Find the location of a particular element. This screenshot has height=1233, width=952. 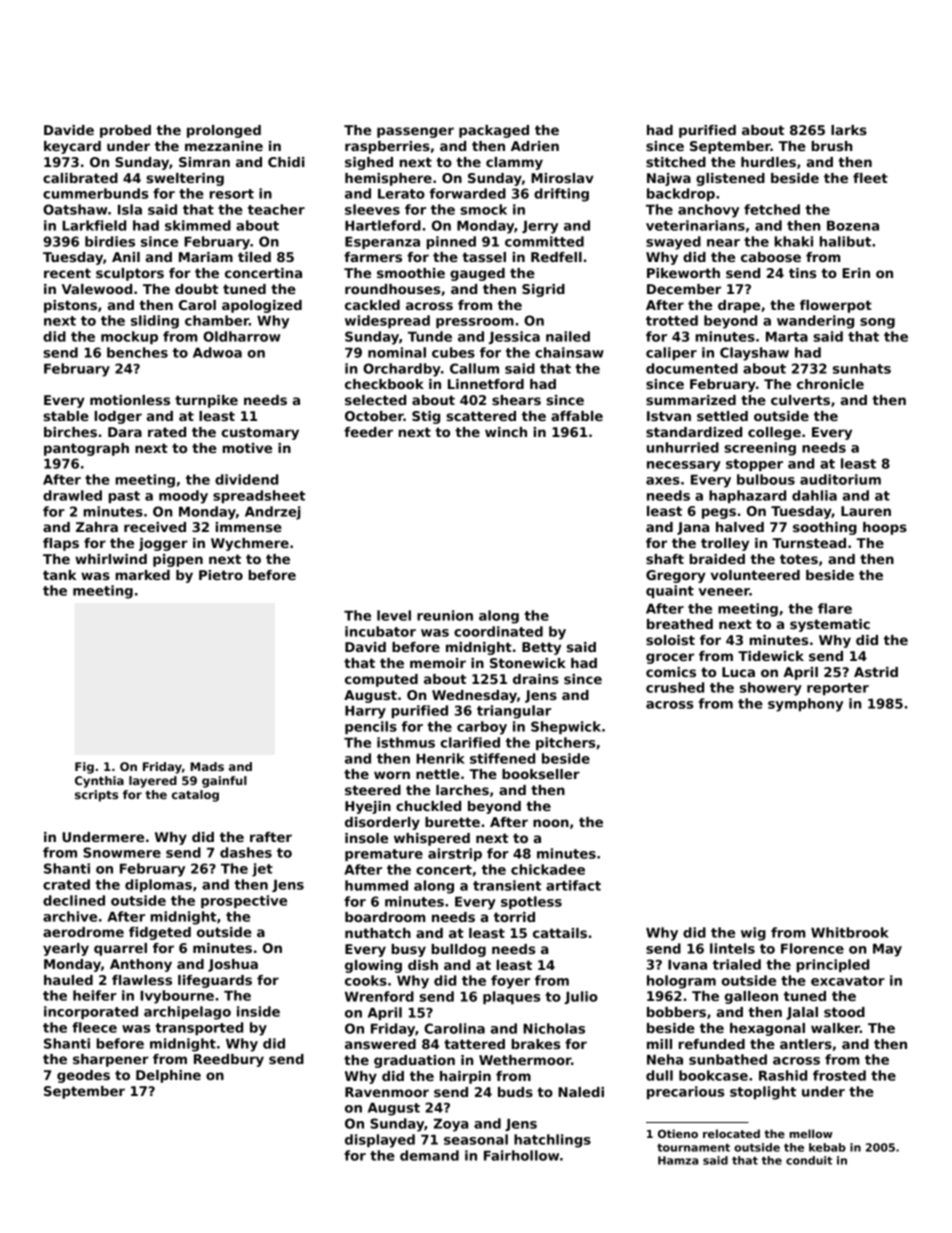

prolonged is located at coordinates (224, 131).
